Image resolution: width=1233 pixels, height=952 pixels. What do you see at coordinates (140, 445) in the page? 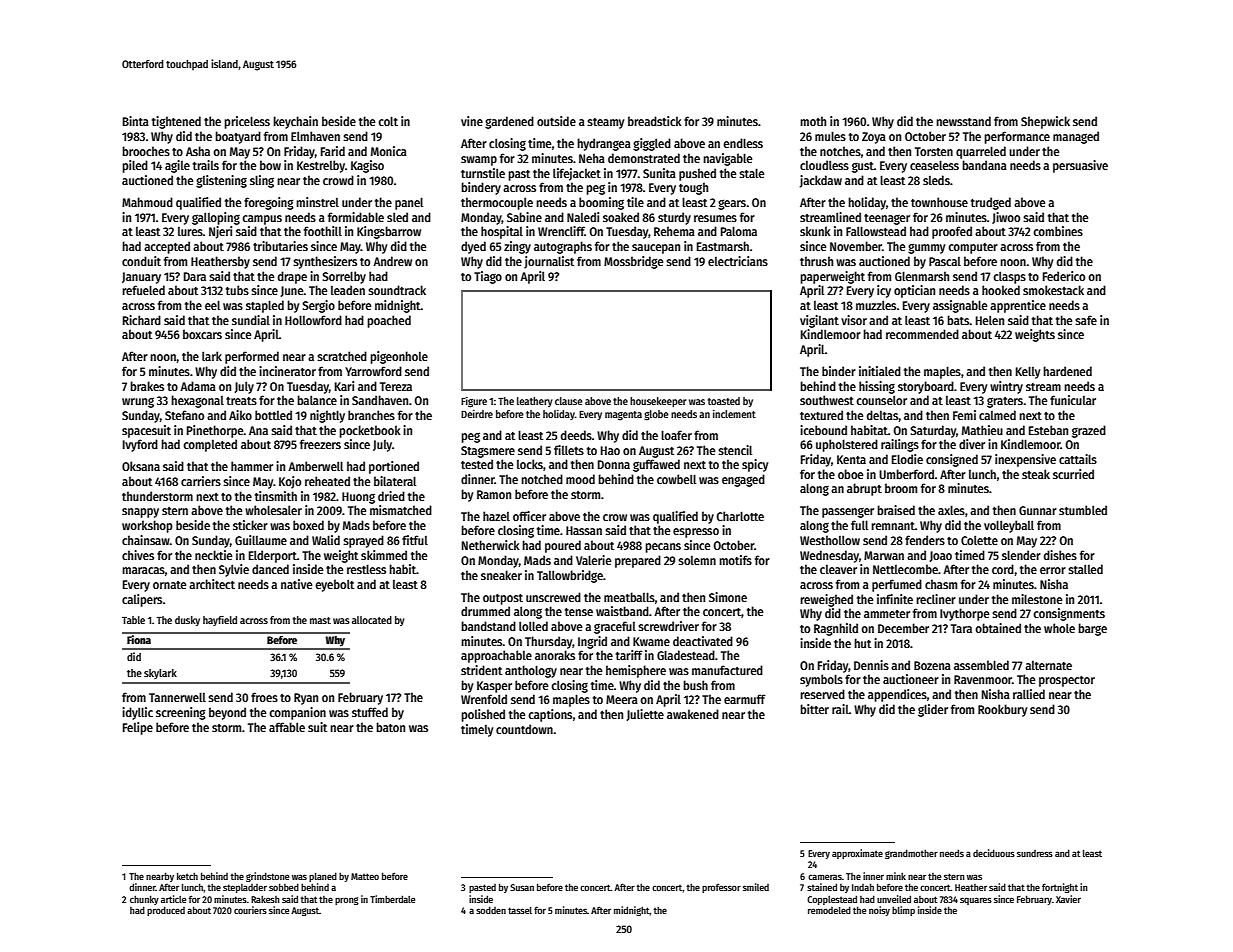
I see `Ivyford` at bounding box center [140, 445].
